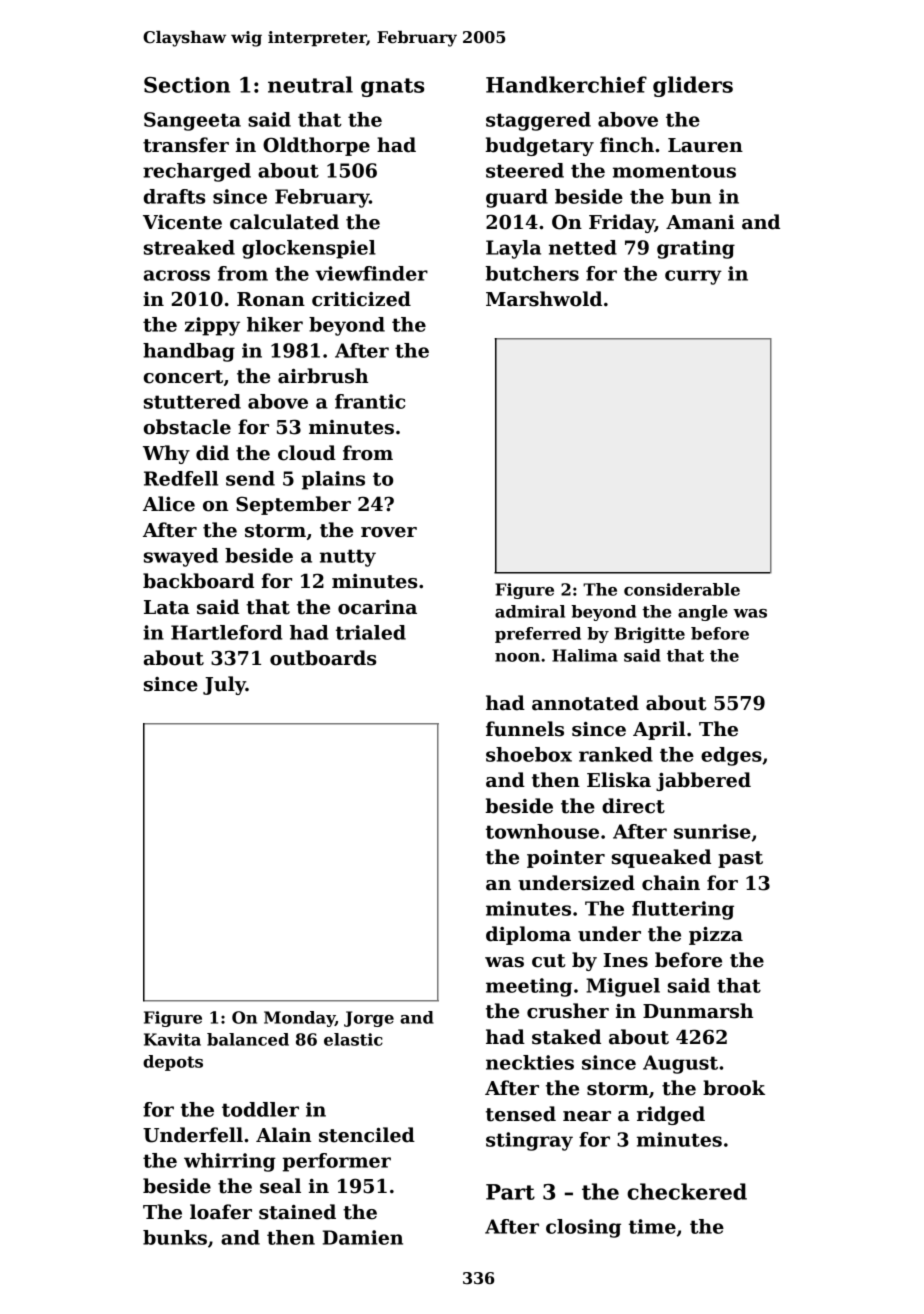 The image size is (924, 1314). What do you see at coordinates (187, 85) in the screenshot?
I see `Section` at bounding box center [187, 85].
